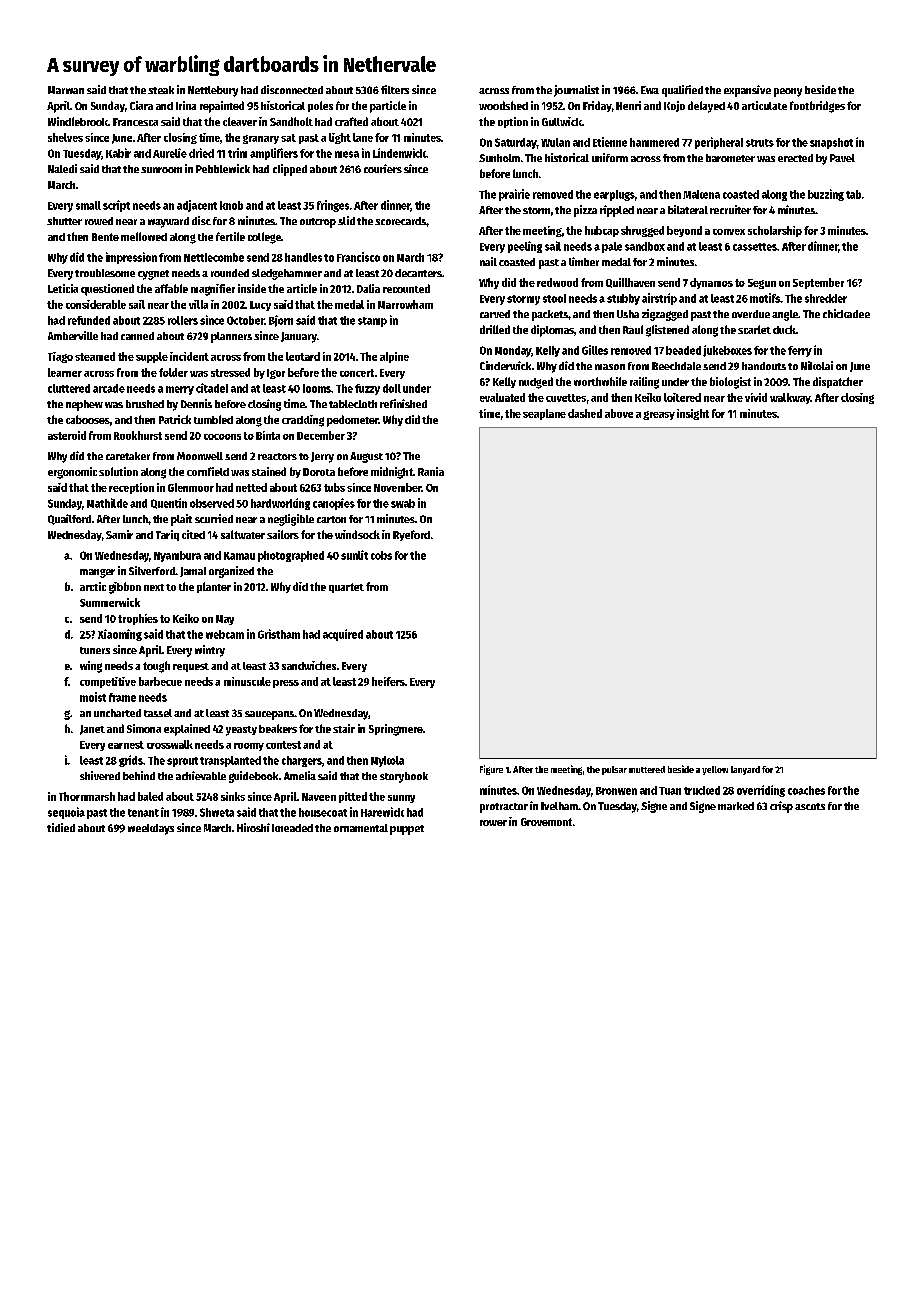  I want to click on filters, so click(395, 89).
